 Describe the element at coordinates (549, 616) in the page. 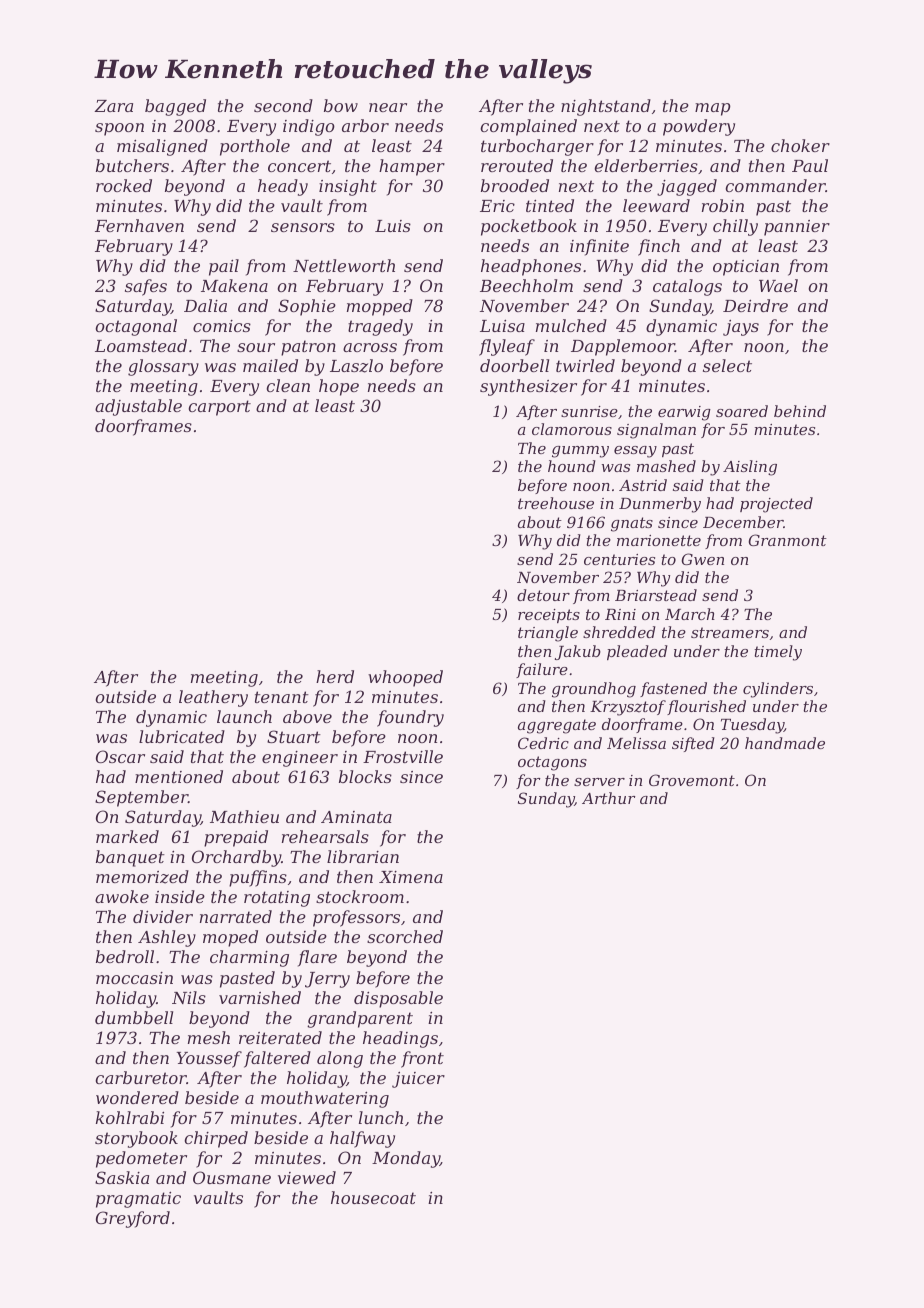

I see `receipts` at that location.
